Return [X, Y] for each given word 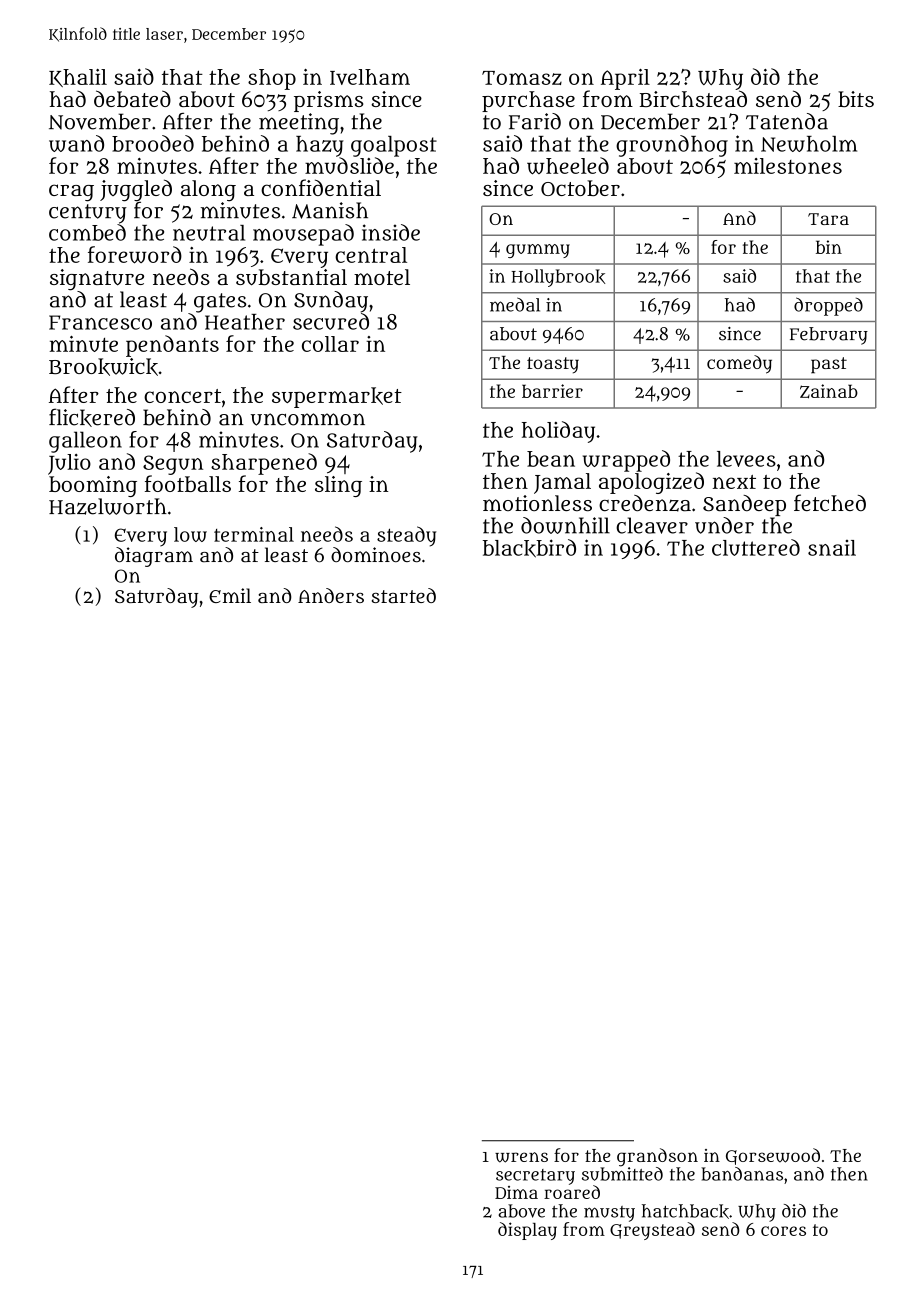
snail [832, 548]
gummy [538, 251]
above [521, 1211]
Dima [516, 1192]
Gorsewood [773, 1156]
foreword [135, 255]
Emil [230, 595]
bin [829, 247]
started [404, 595]
